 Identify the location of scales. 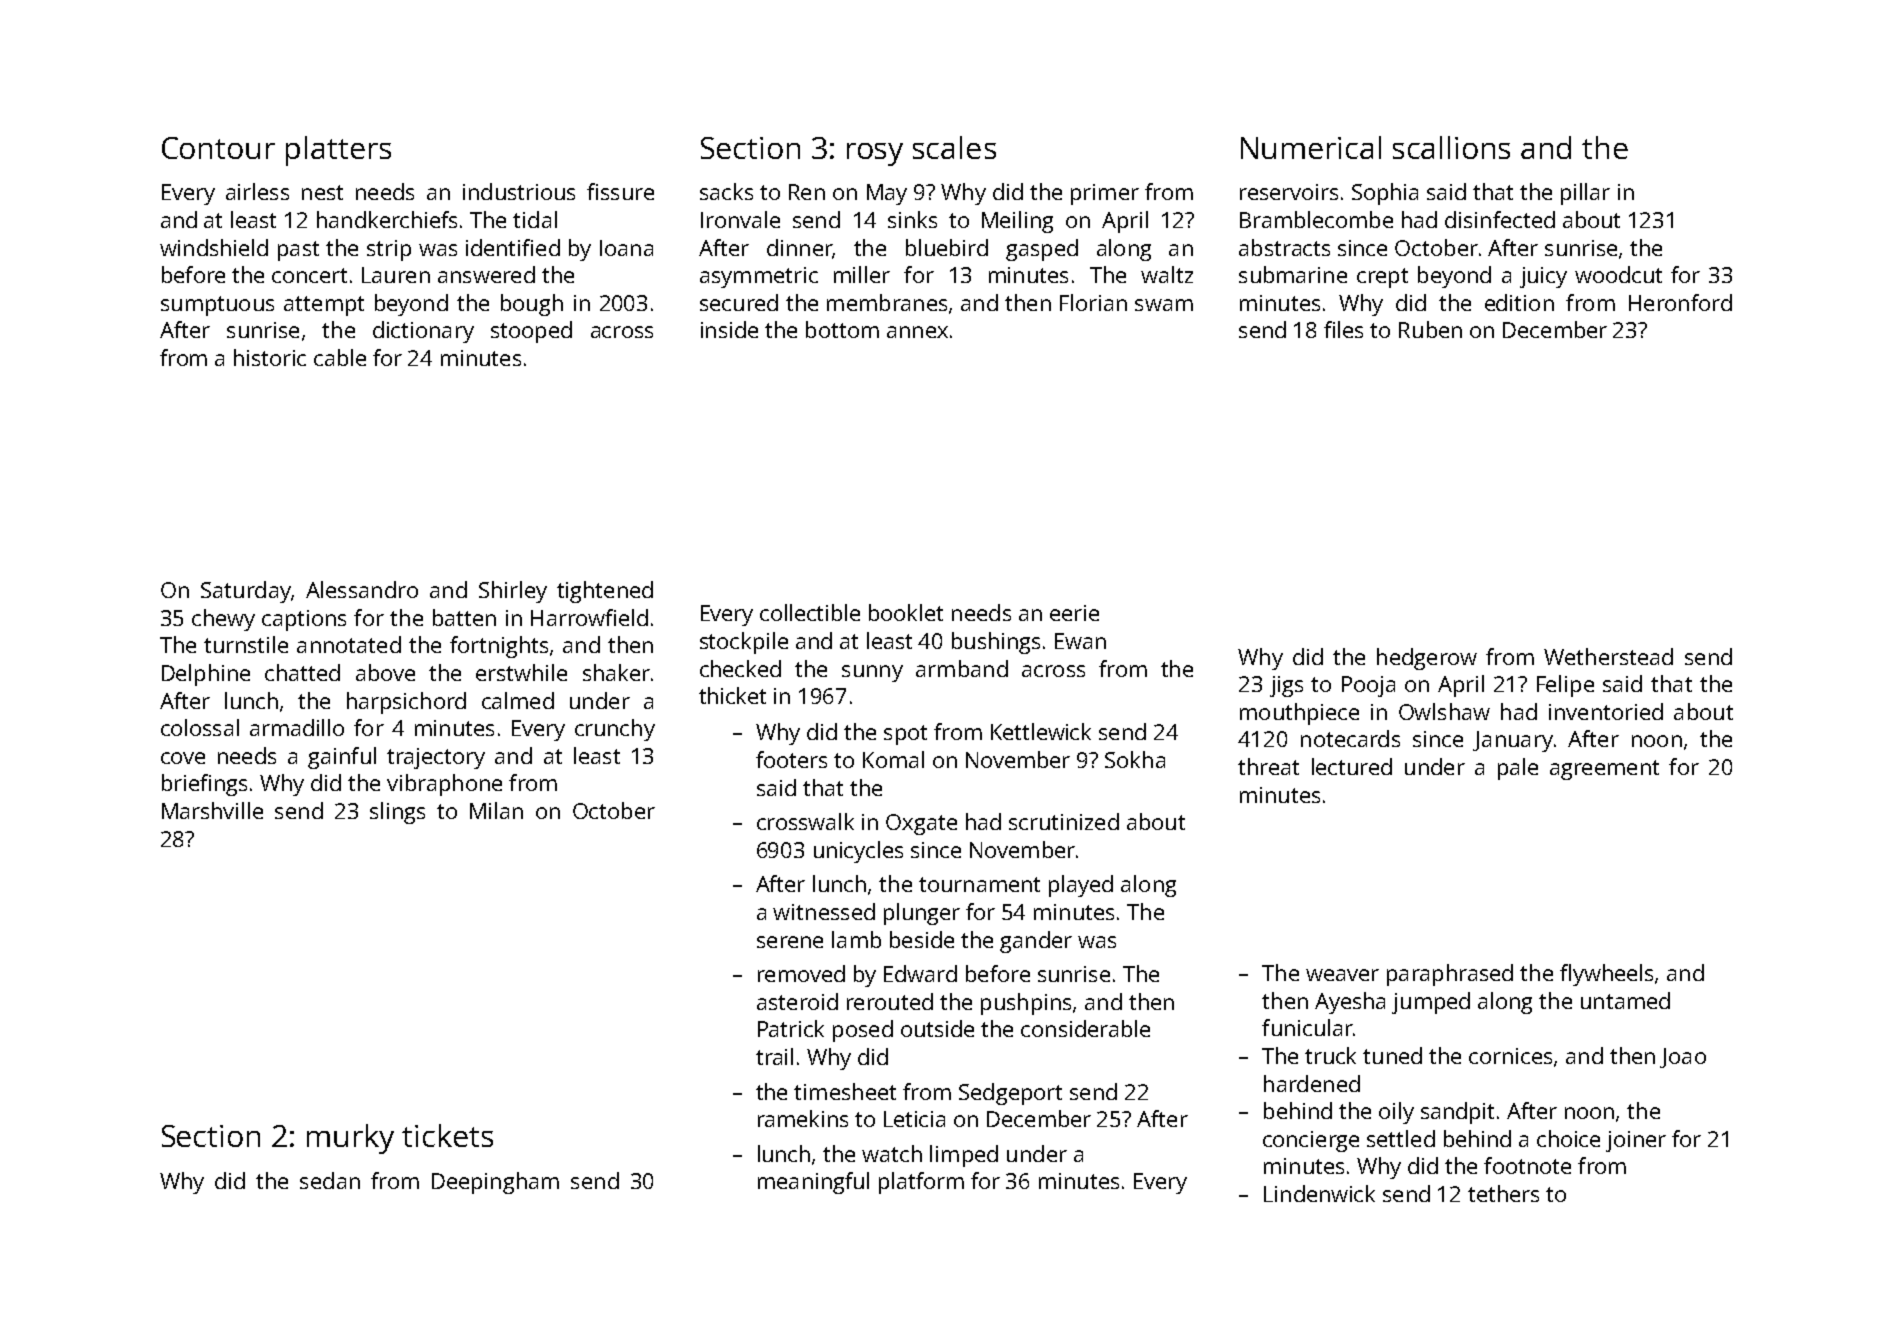
(954, 147).
